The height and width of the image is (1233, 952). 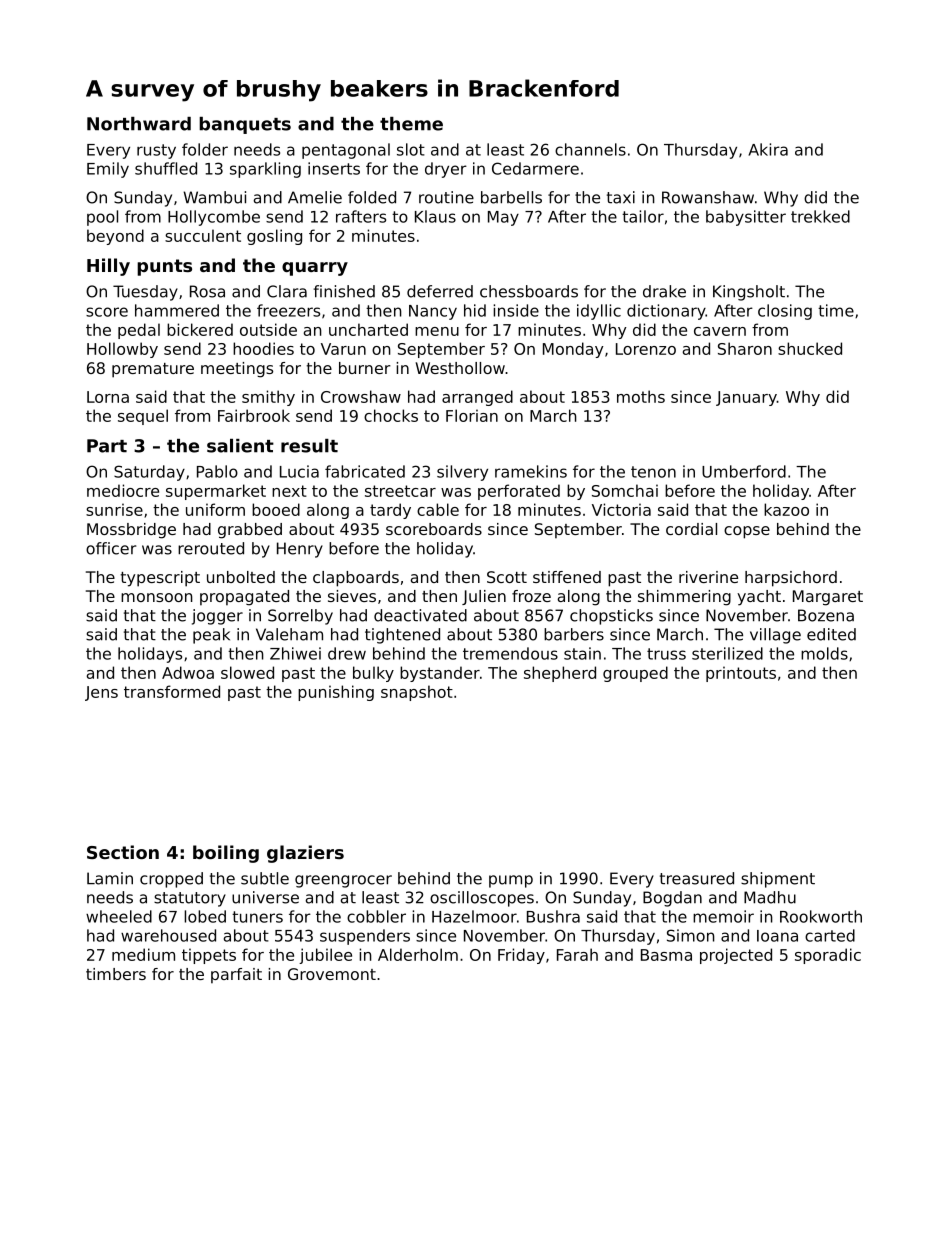 What do you see at coordinates (708, 197) in the image?
I see `Rowanshaw` at bounding box center [708, 197].
